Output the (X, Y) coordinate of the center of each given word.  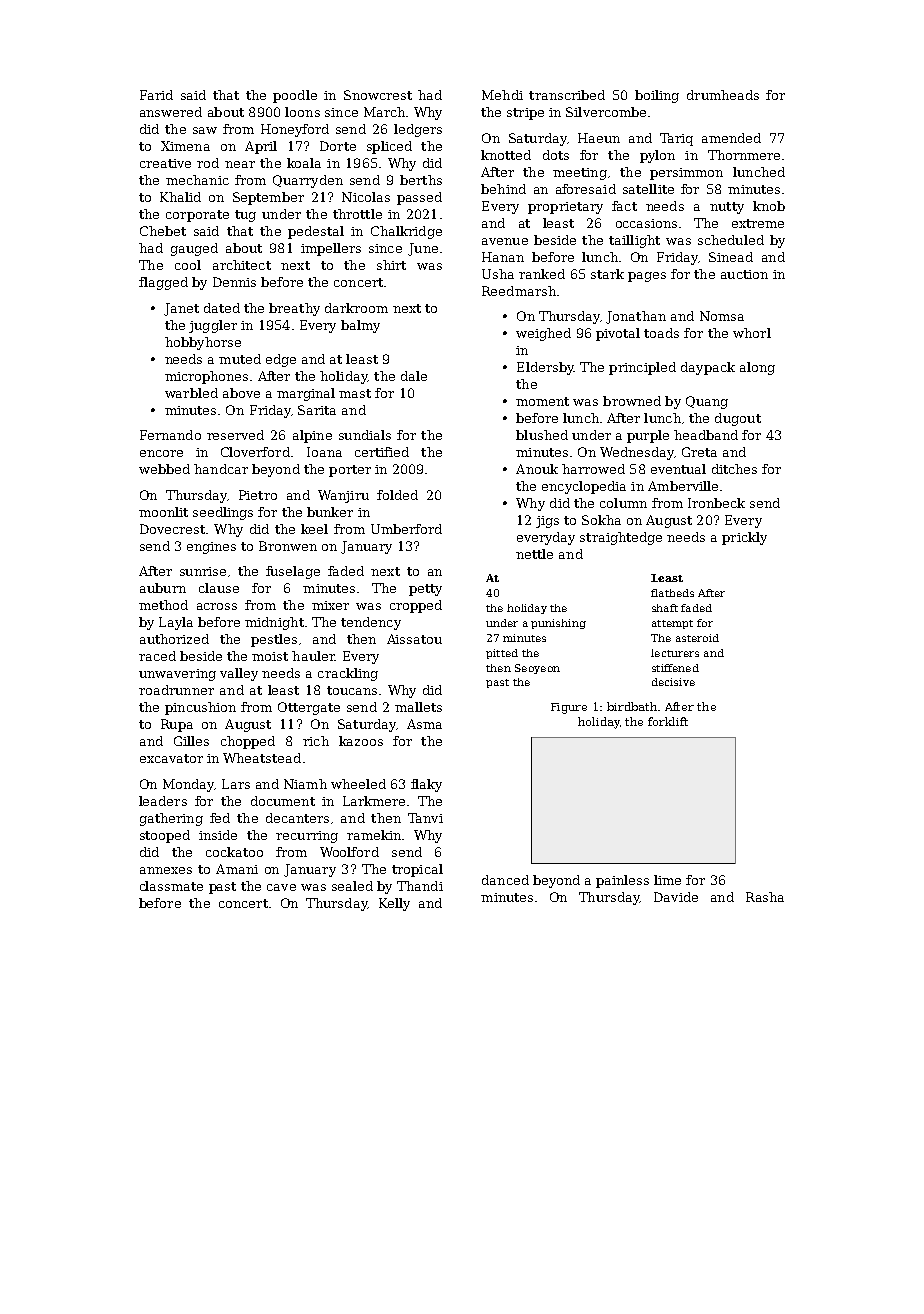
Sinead (731, 257)
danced (505, 880)
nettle (534, 554)
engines (211, 548)
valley (239, 674)
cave (281, 887)
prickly (744, 538)
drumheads (723, 95)
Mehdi (502, 95)
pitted (502, 654)
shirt (391, 265)
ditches (734, 469)
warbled (191, 393)
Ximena (185, 146)
